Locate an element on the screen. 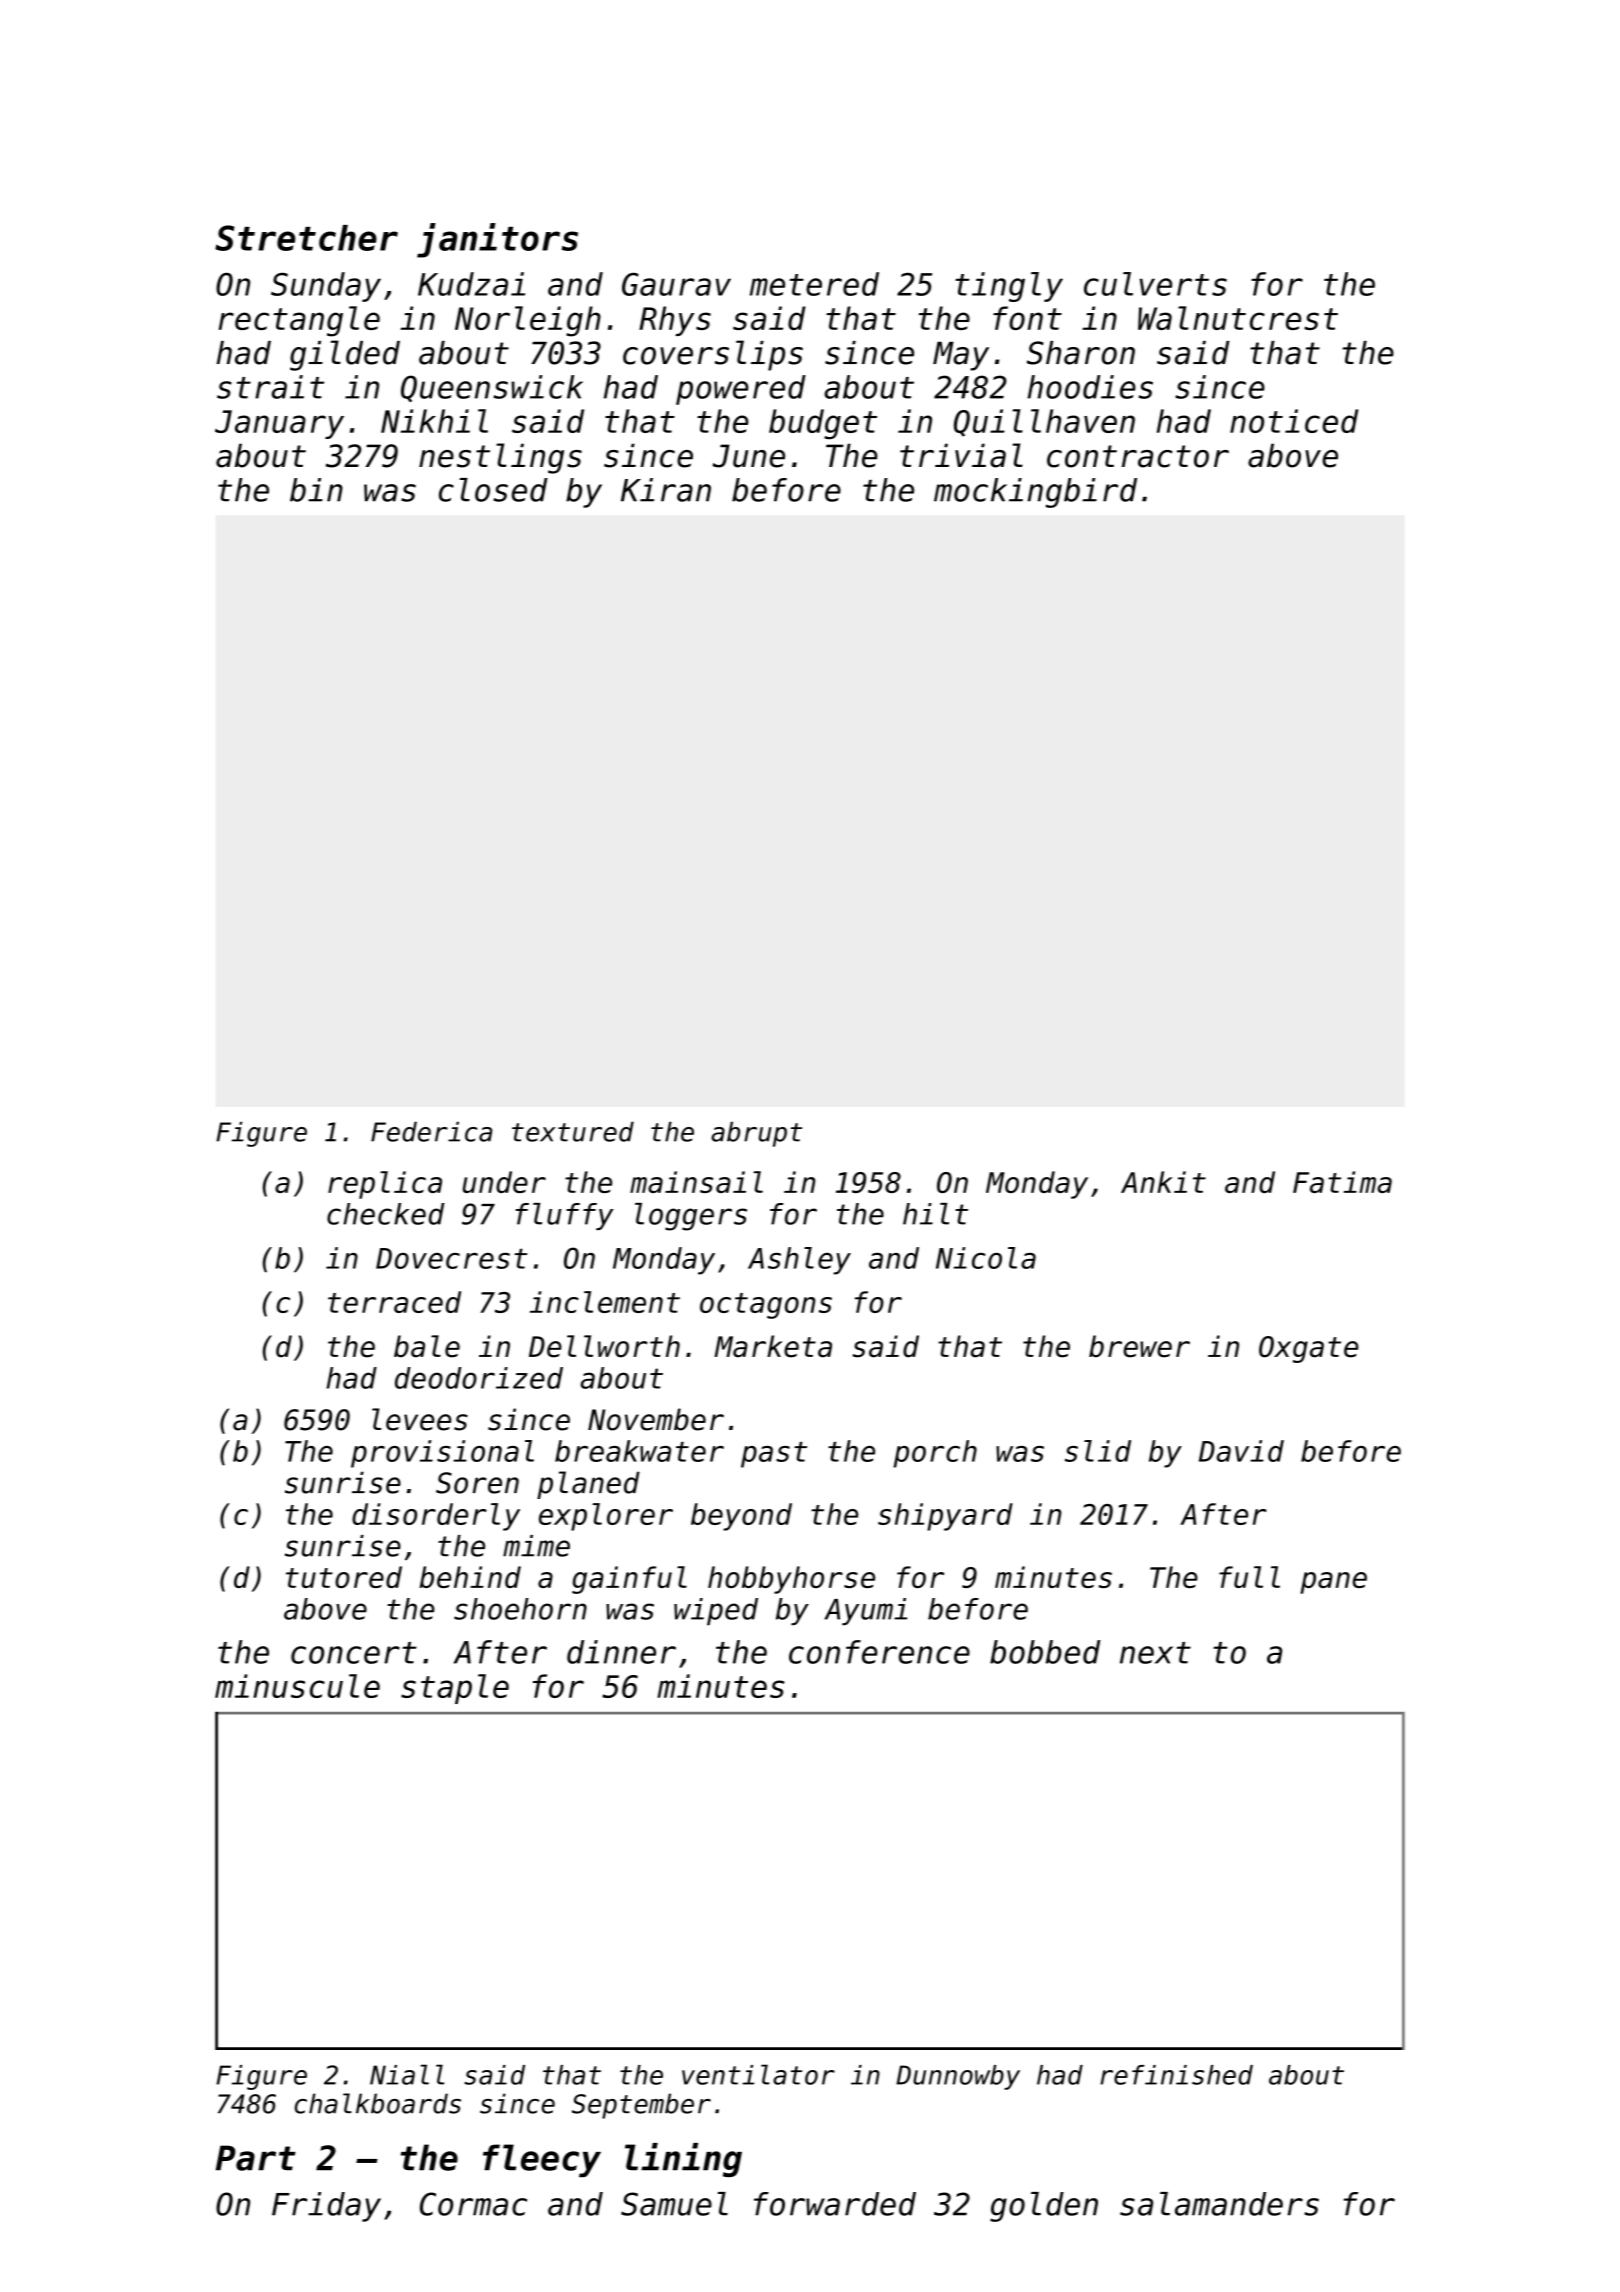 The height and width of the screenshot is (2292, 1620). contractor is located at coordinates (1138, 456).
